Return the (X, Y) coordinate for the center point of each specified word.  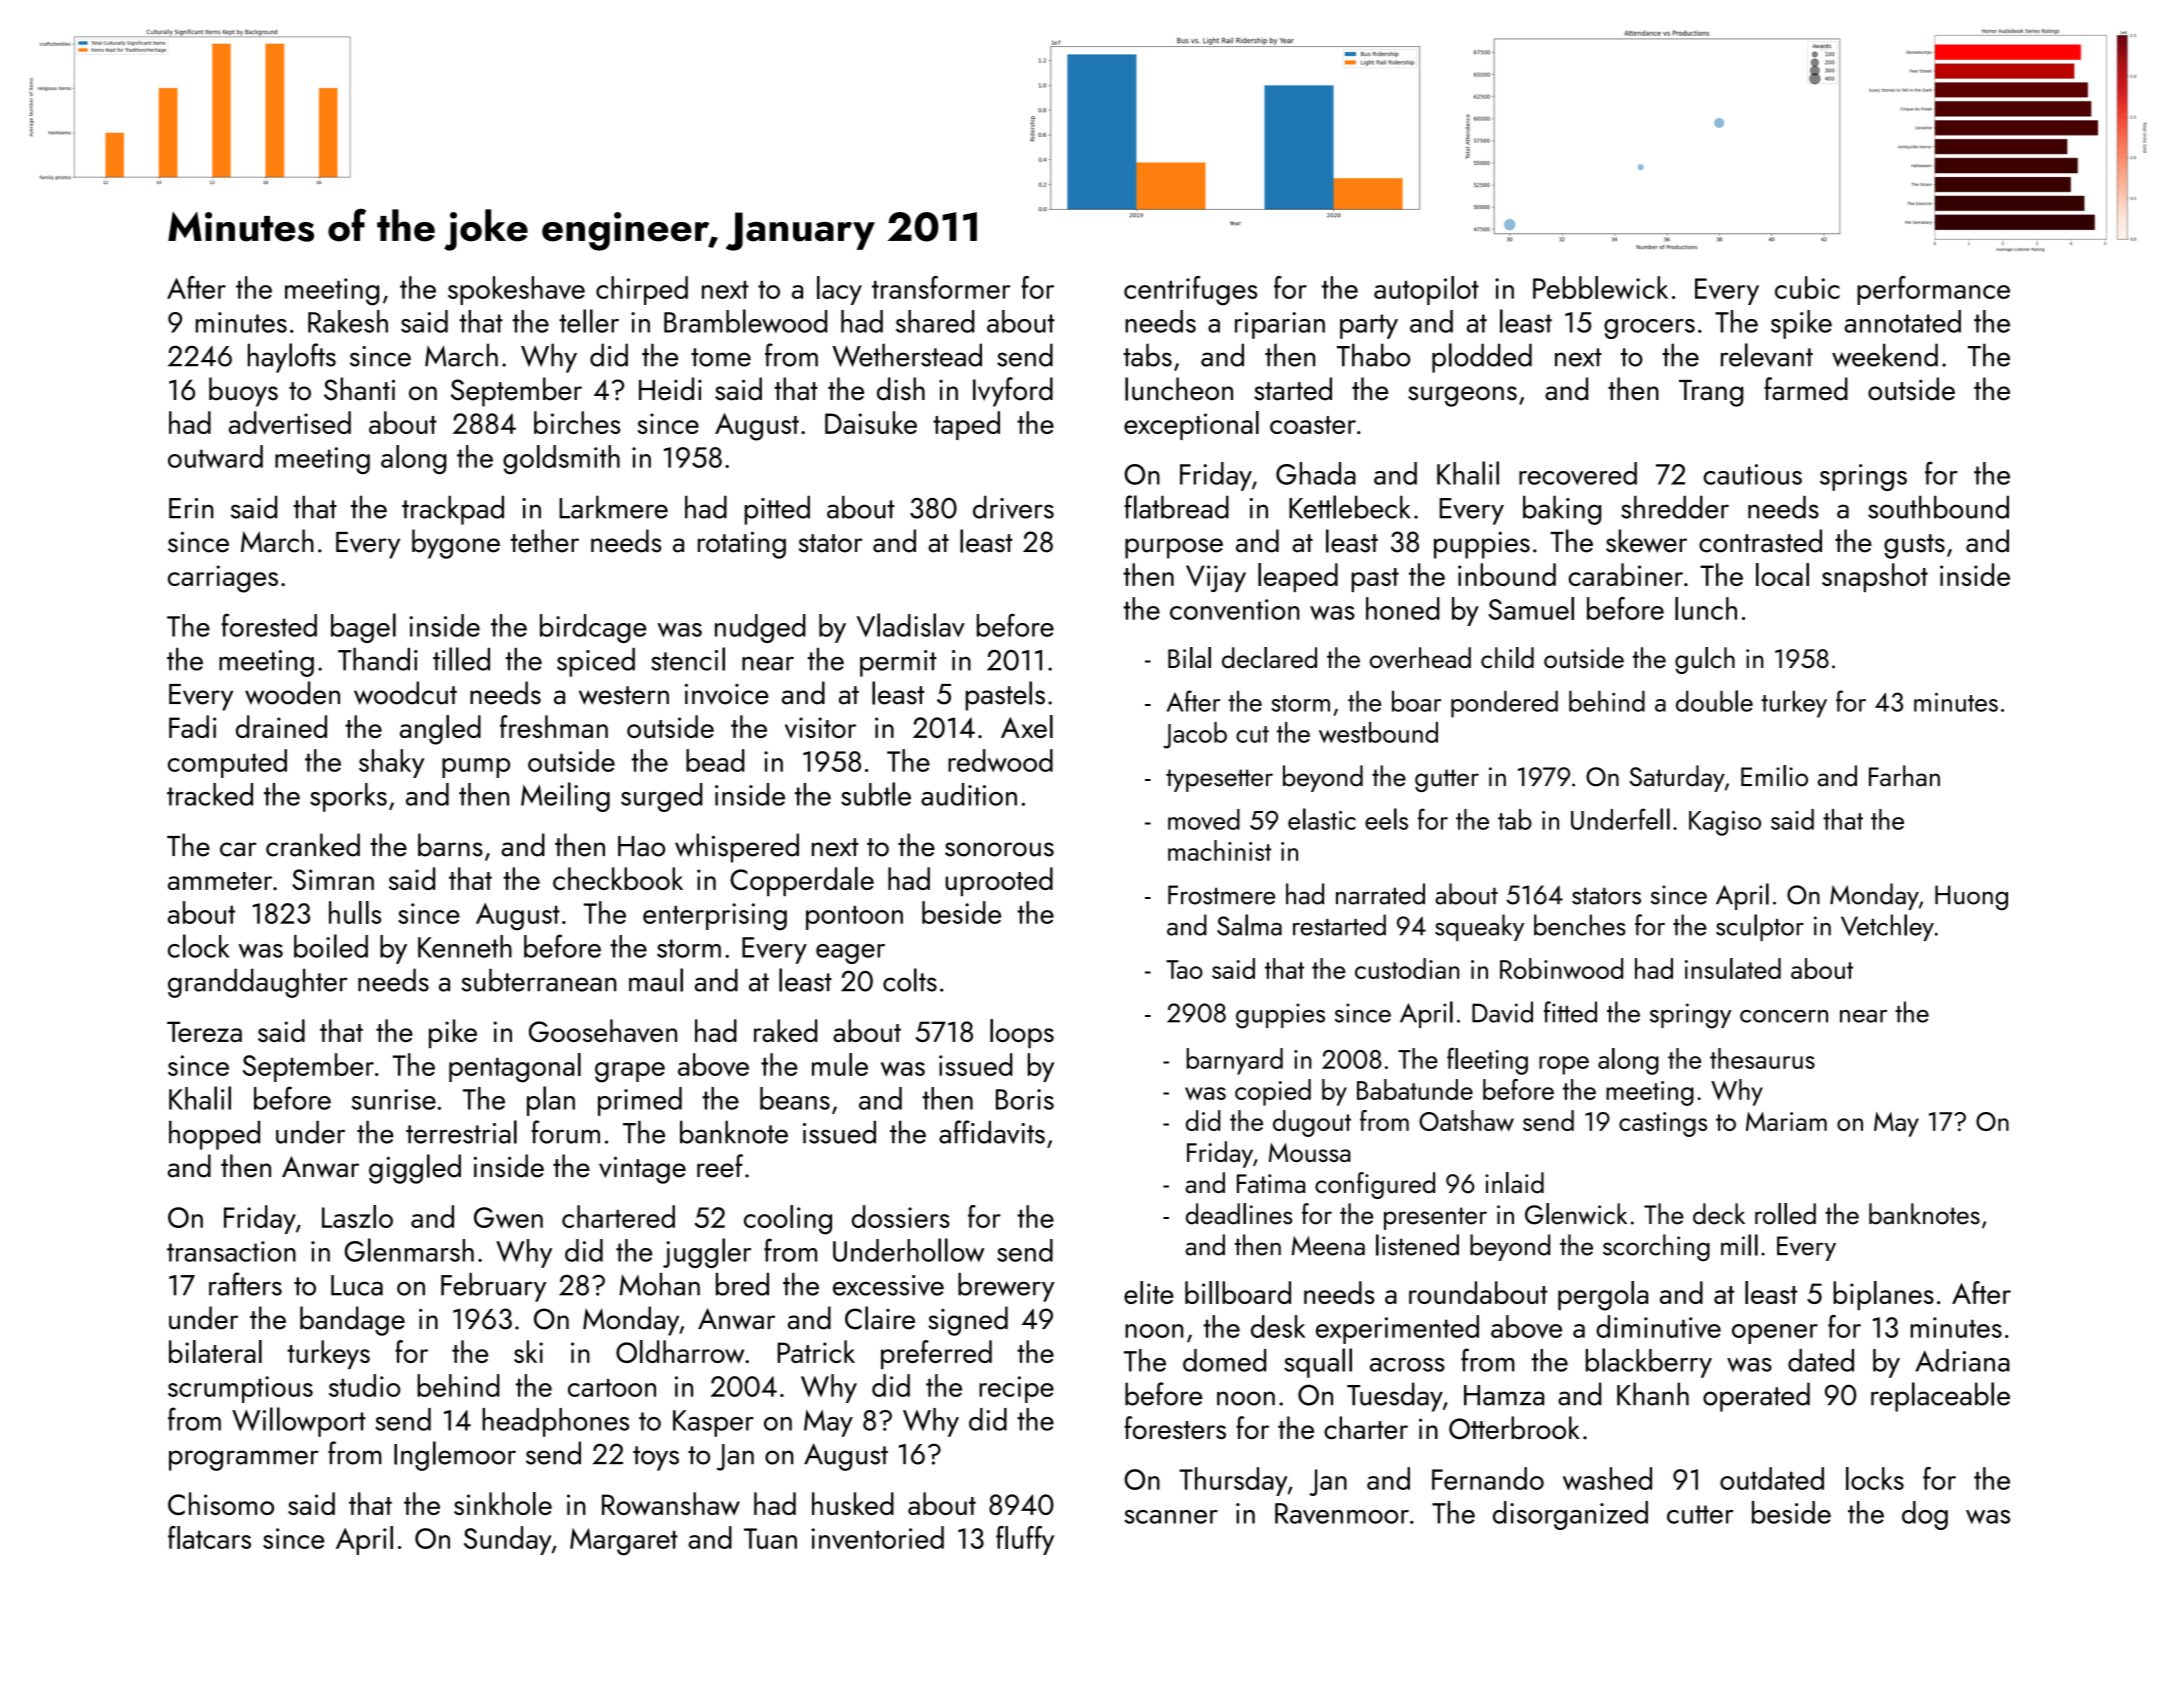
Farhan (1904, 776)
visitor (820, 728)
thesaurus (1762, 1058)
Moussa (1310, 1152)
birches (577, 422)
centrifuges (1190, 291)
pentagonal (515, 1068)
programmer (244, 1460)
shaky (391, 763)
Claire (880, 1318)
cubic (1807, 287)
